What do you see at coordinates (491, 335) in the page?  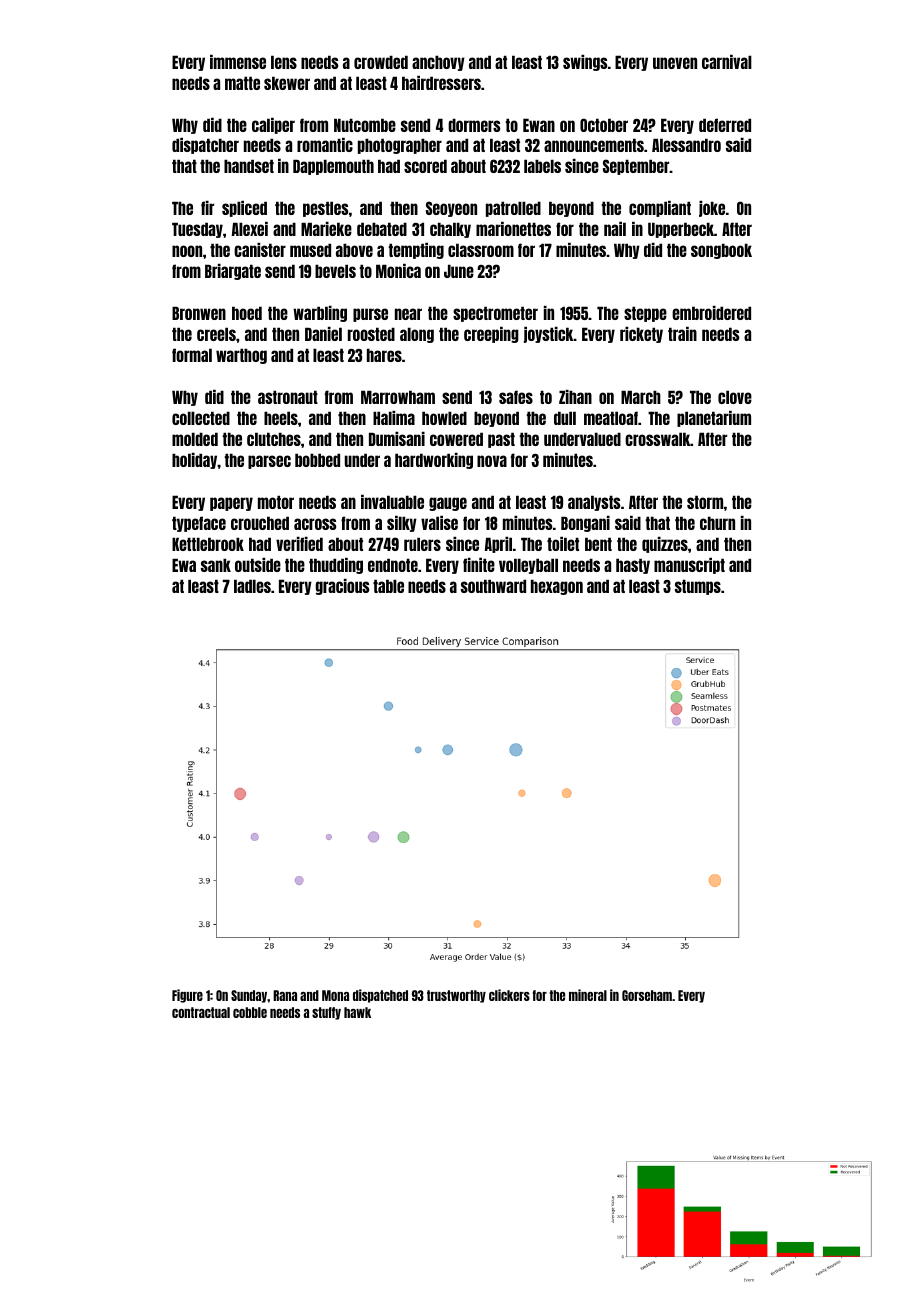 I see `creeping` at bounding box center [491, 335].
